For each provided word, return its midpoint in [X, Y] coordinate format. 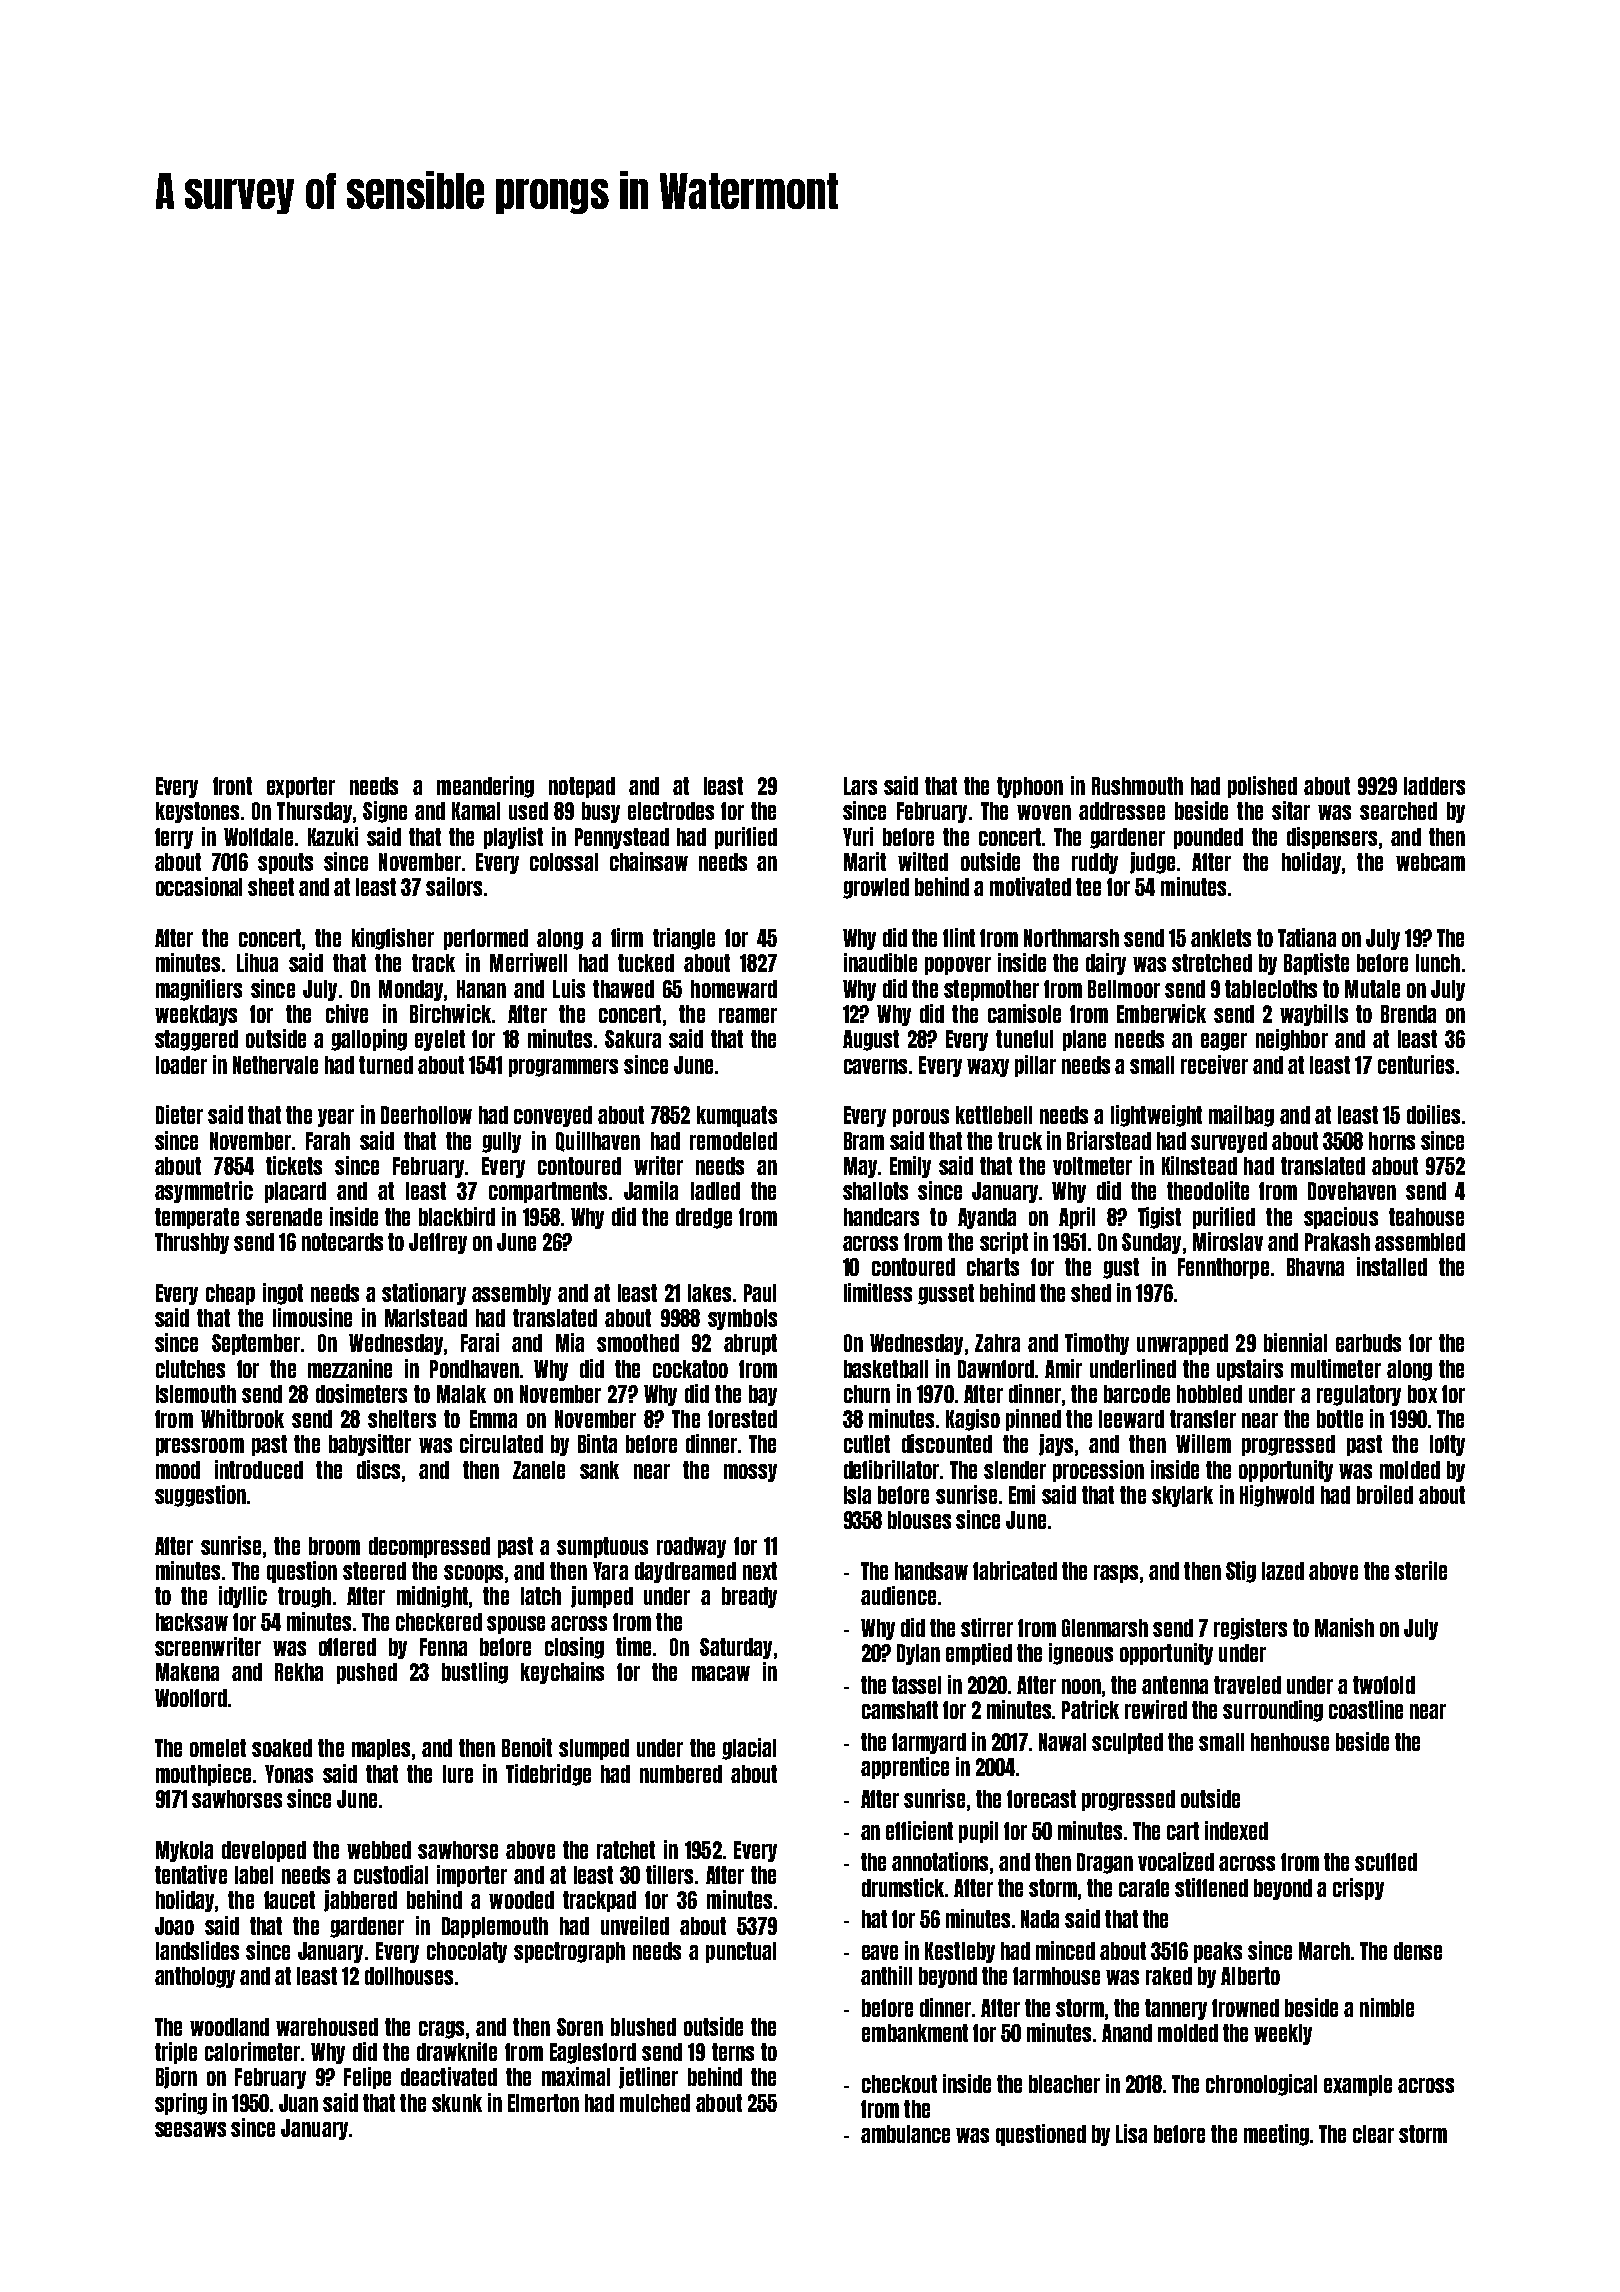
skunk [457, 2103]
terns [733, 2052]
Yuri [858, 836]
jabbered [360, 1901]
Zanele [539, 1470]
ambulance [905, 2134]
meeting [1276, 2135]
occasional [199, 886]
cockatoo [690, 1369]
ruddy [1095, 863]
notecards [342, 1242]
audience [898, 1595]
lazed [1283, 1571]
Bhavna [1315, 1267]
